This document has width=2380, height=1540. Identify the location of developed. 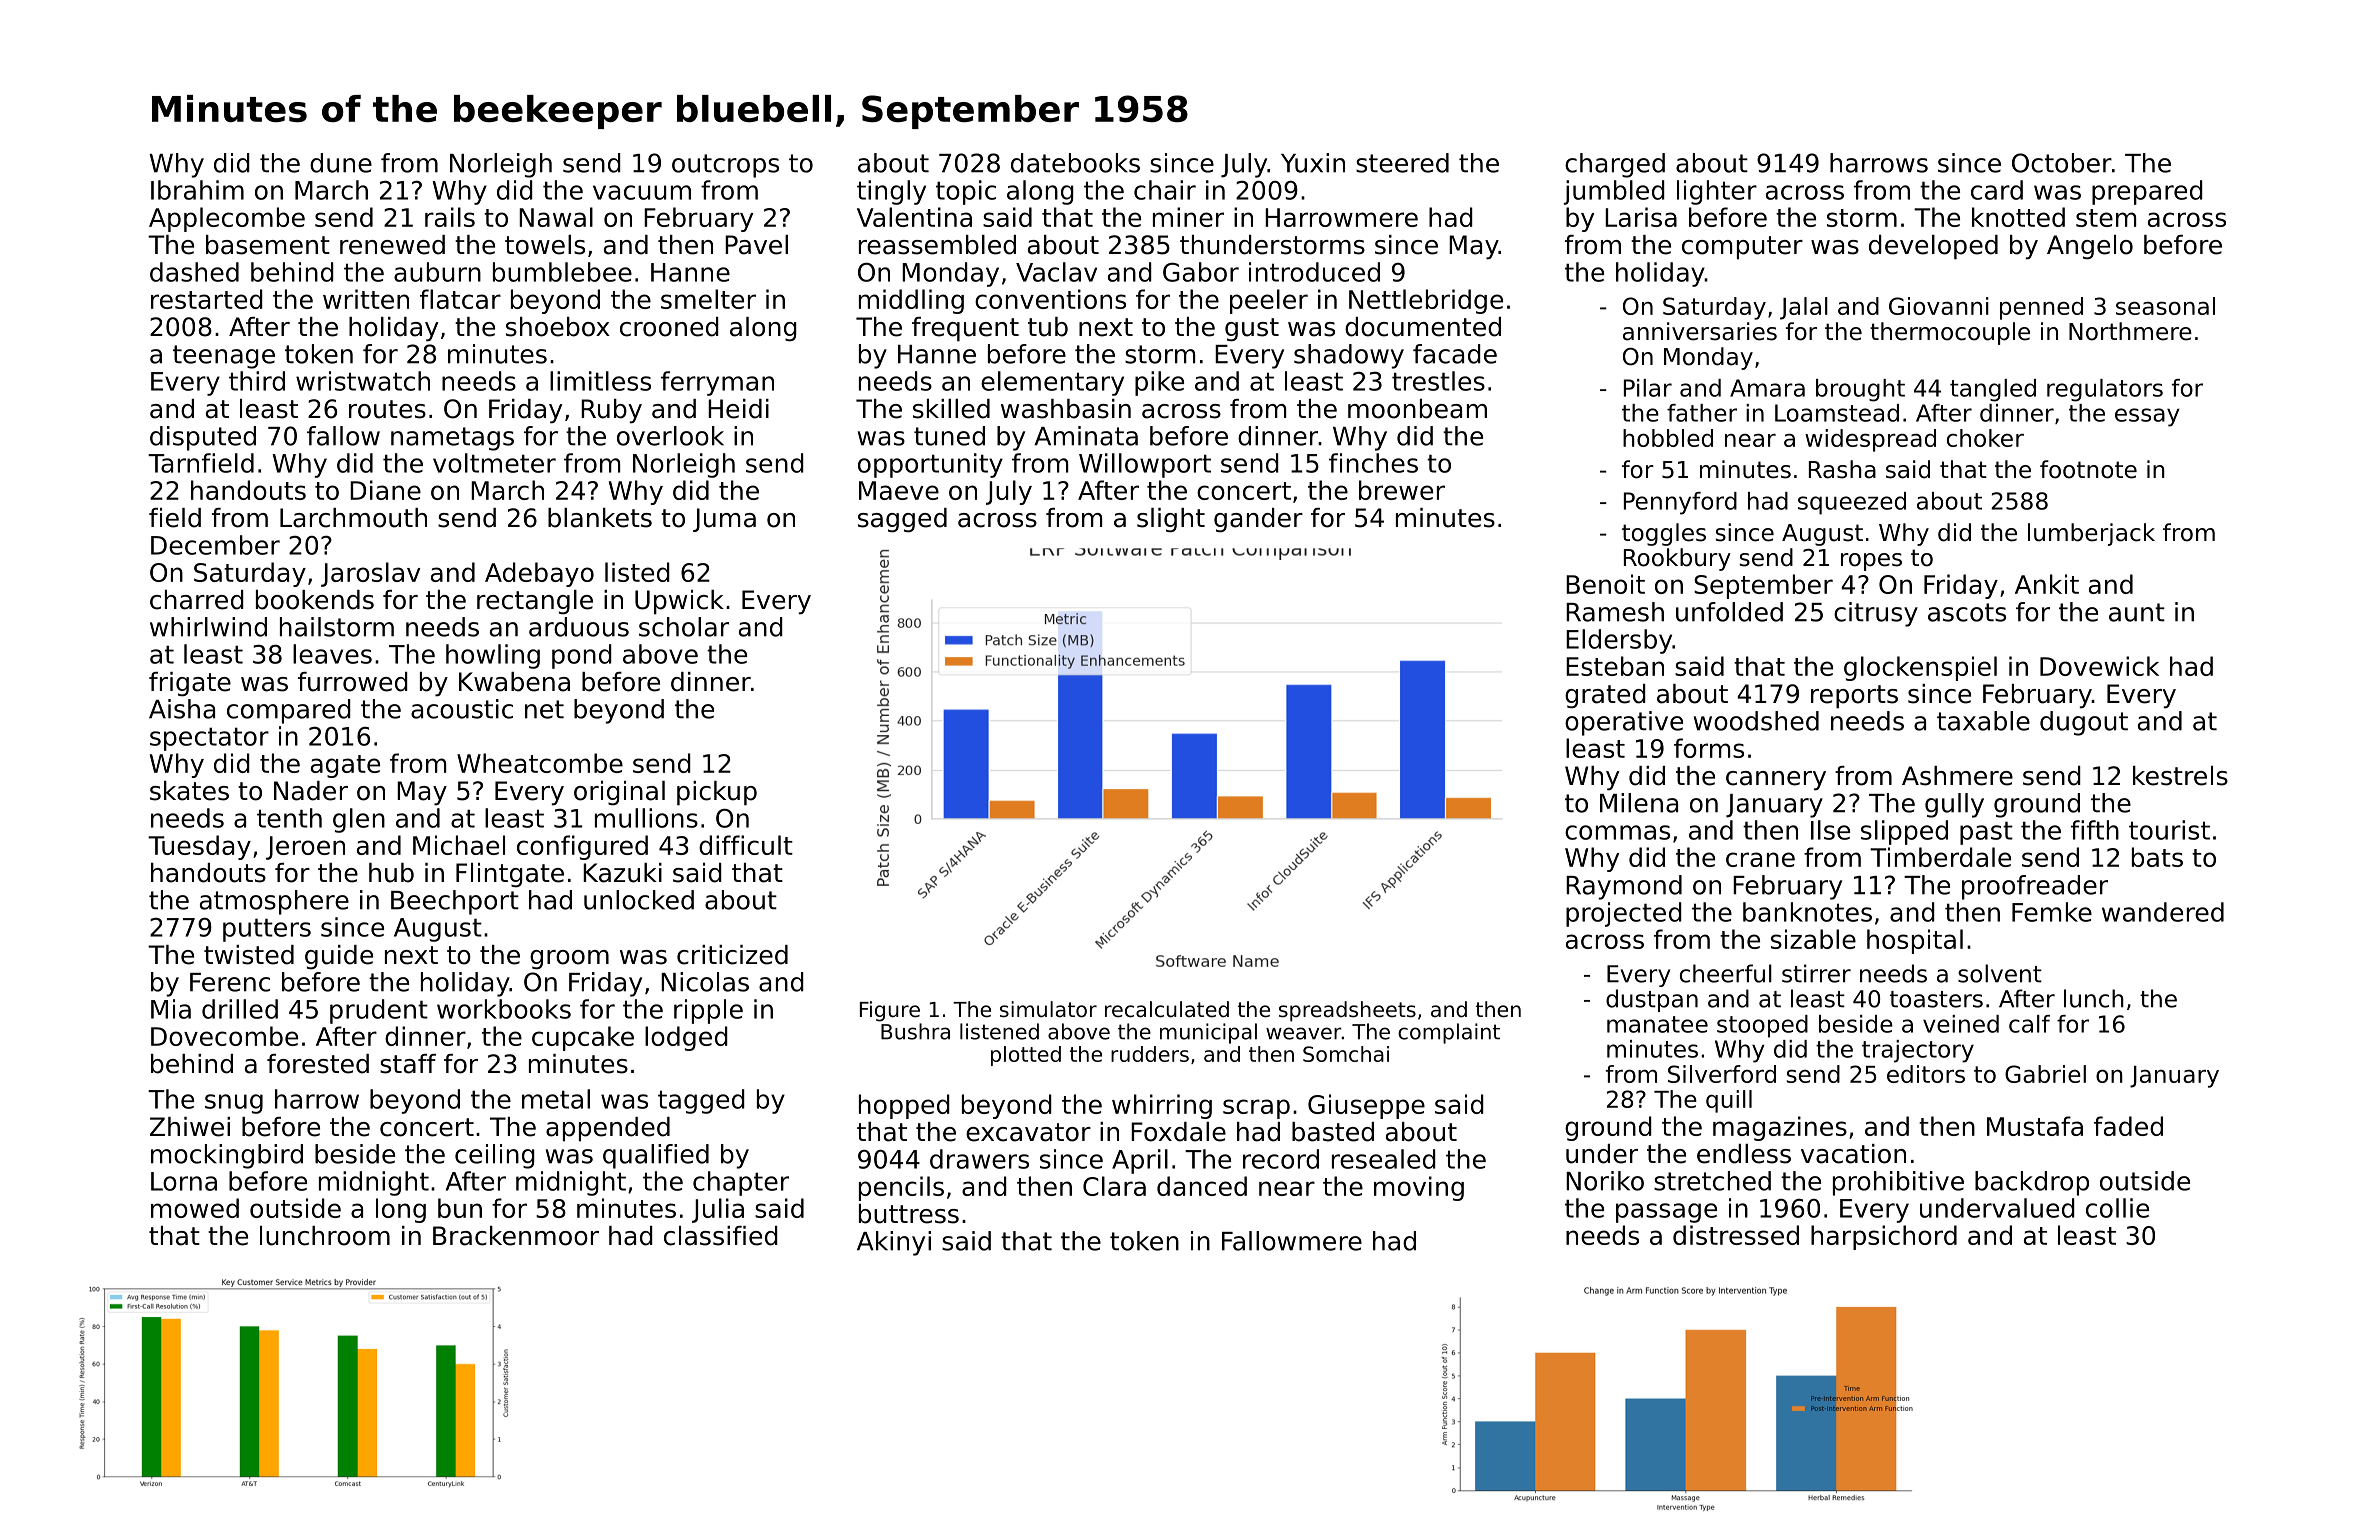
(1933, 247).
